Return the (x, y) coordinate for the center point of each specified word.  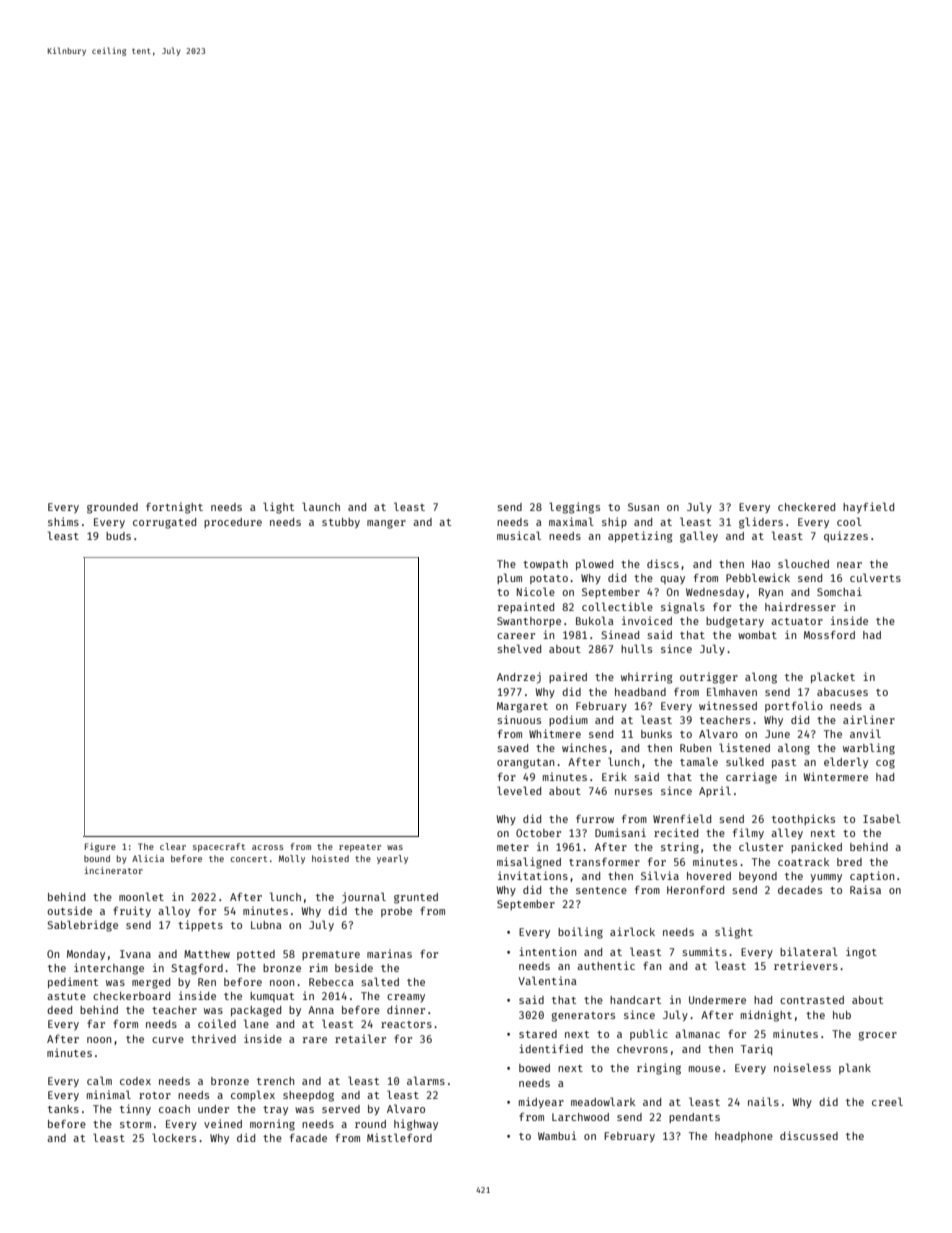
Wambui (557, 1135)
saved (512, 748)
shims (63, 521)
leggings (574, 508)
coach (174, 1109)
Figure (100, 847)
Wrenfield (682, 818)
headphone (744, 1137)
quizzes (846, 536)
